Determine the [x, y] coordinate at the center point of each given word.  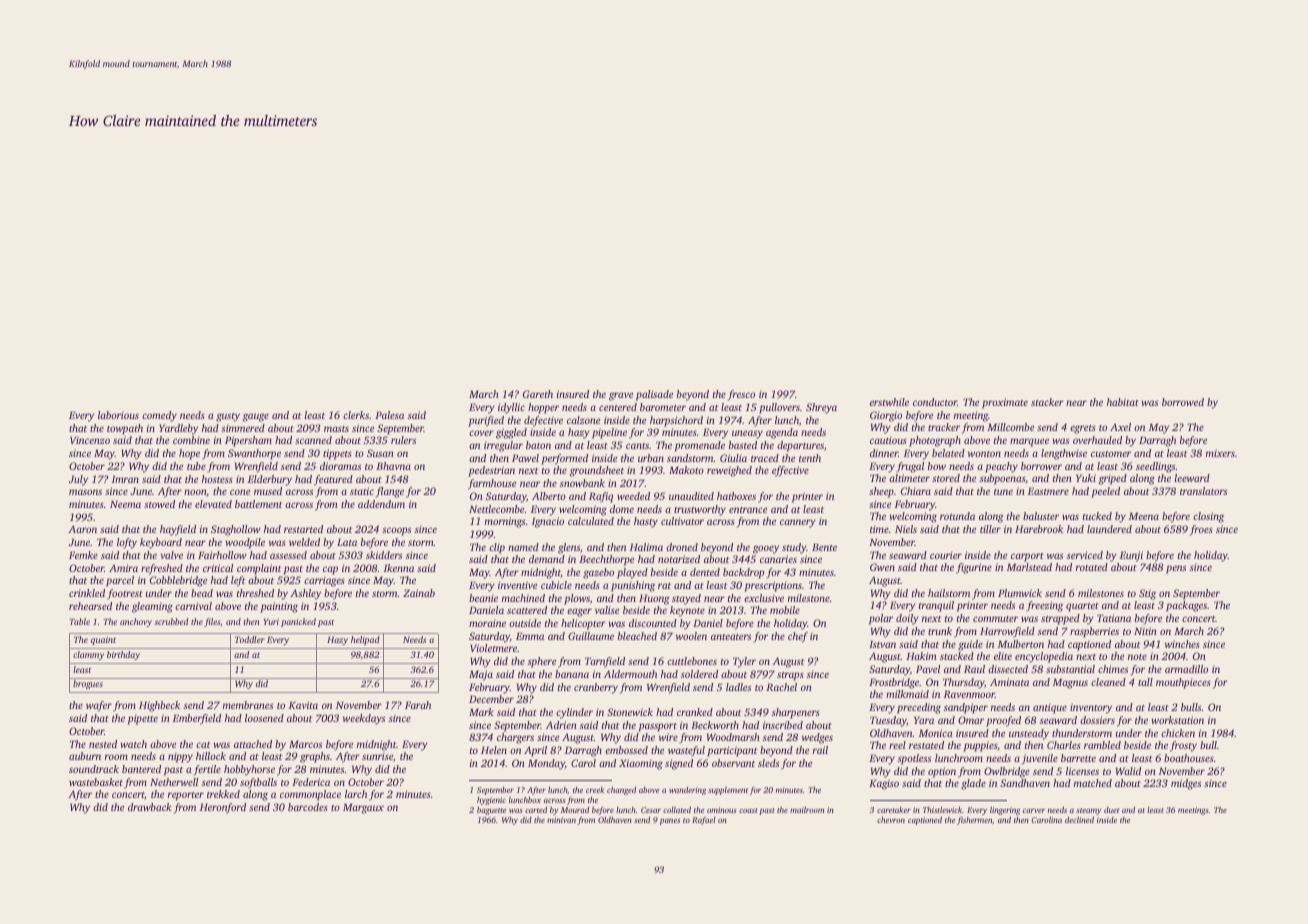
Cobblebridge [178, 581]
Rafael [704, 821]
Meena [1144, 516]
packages [1186, 606]
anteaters [731, 637]
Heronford [223, 808]
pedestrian [491, 471]
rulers [403, 440]
